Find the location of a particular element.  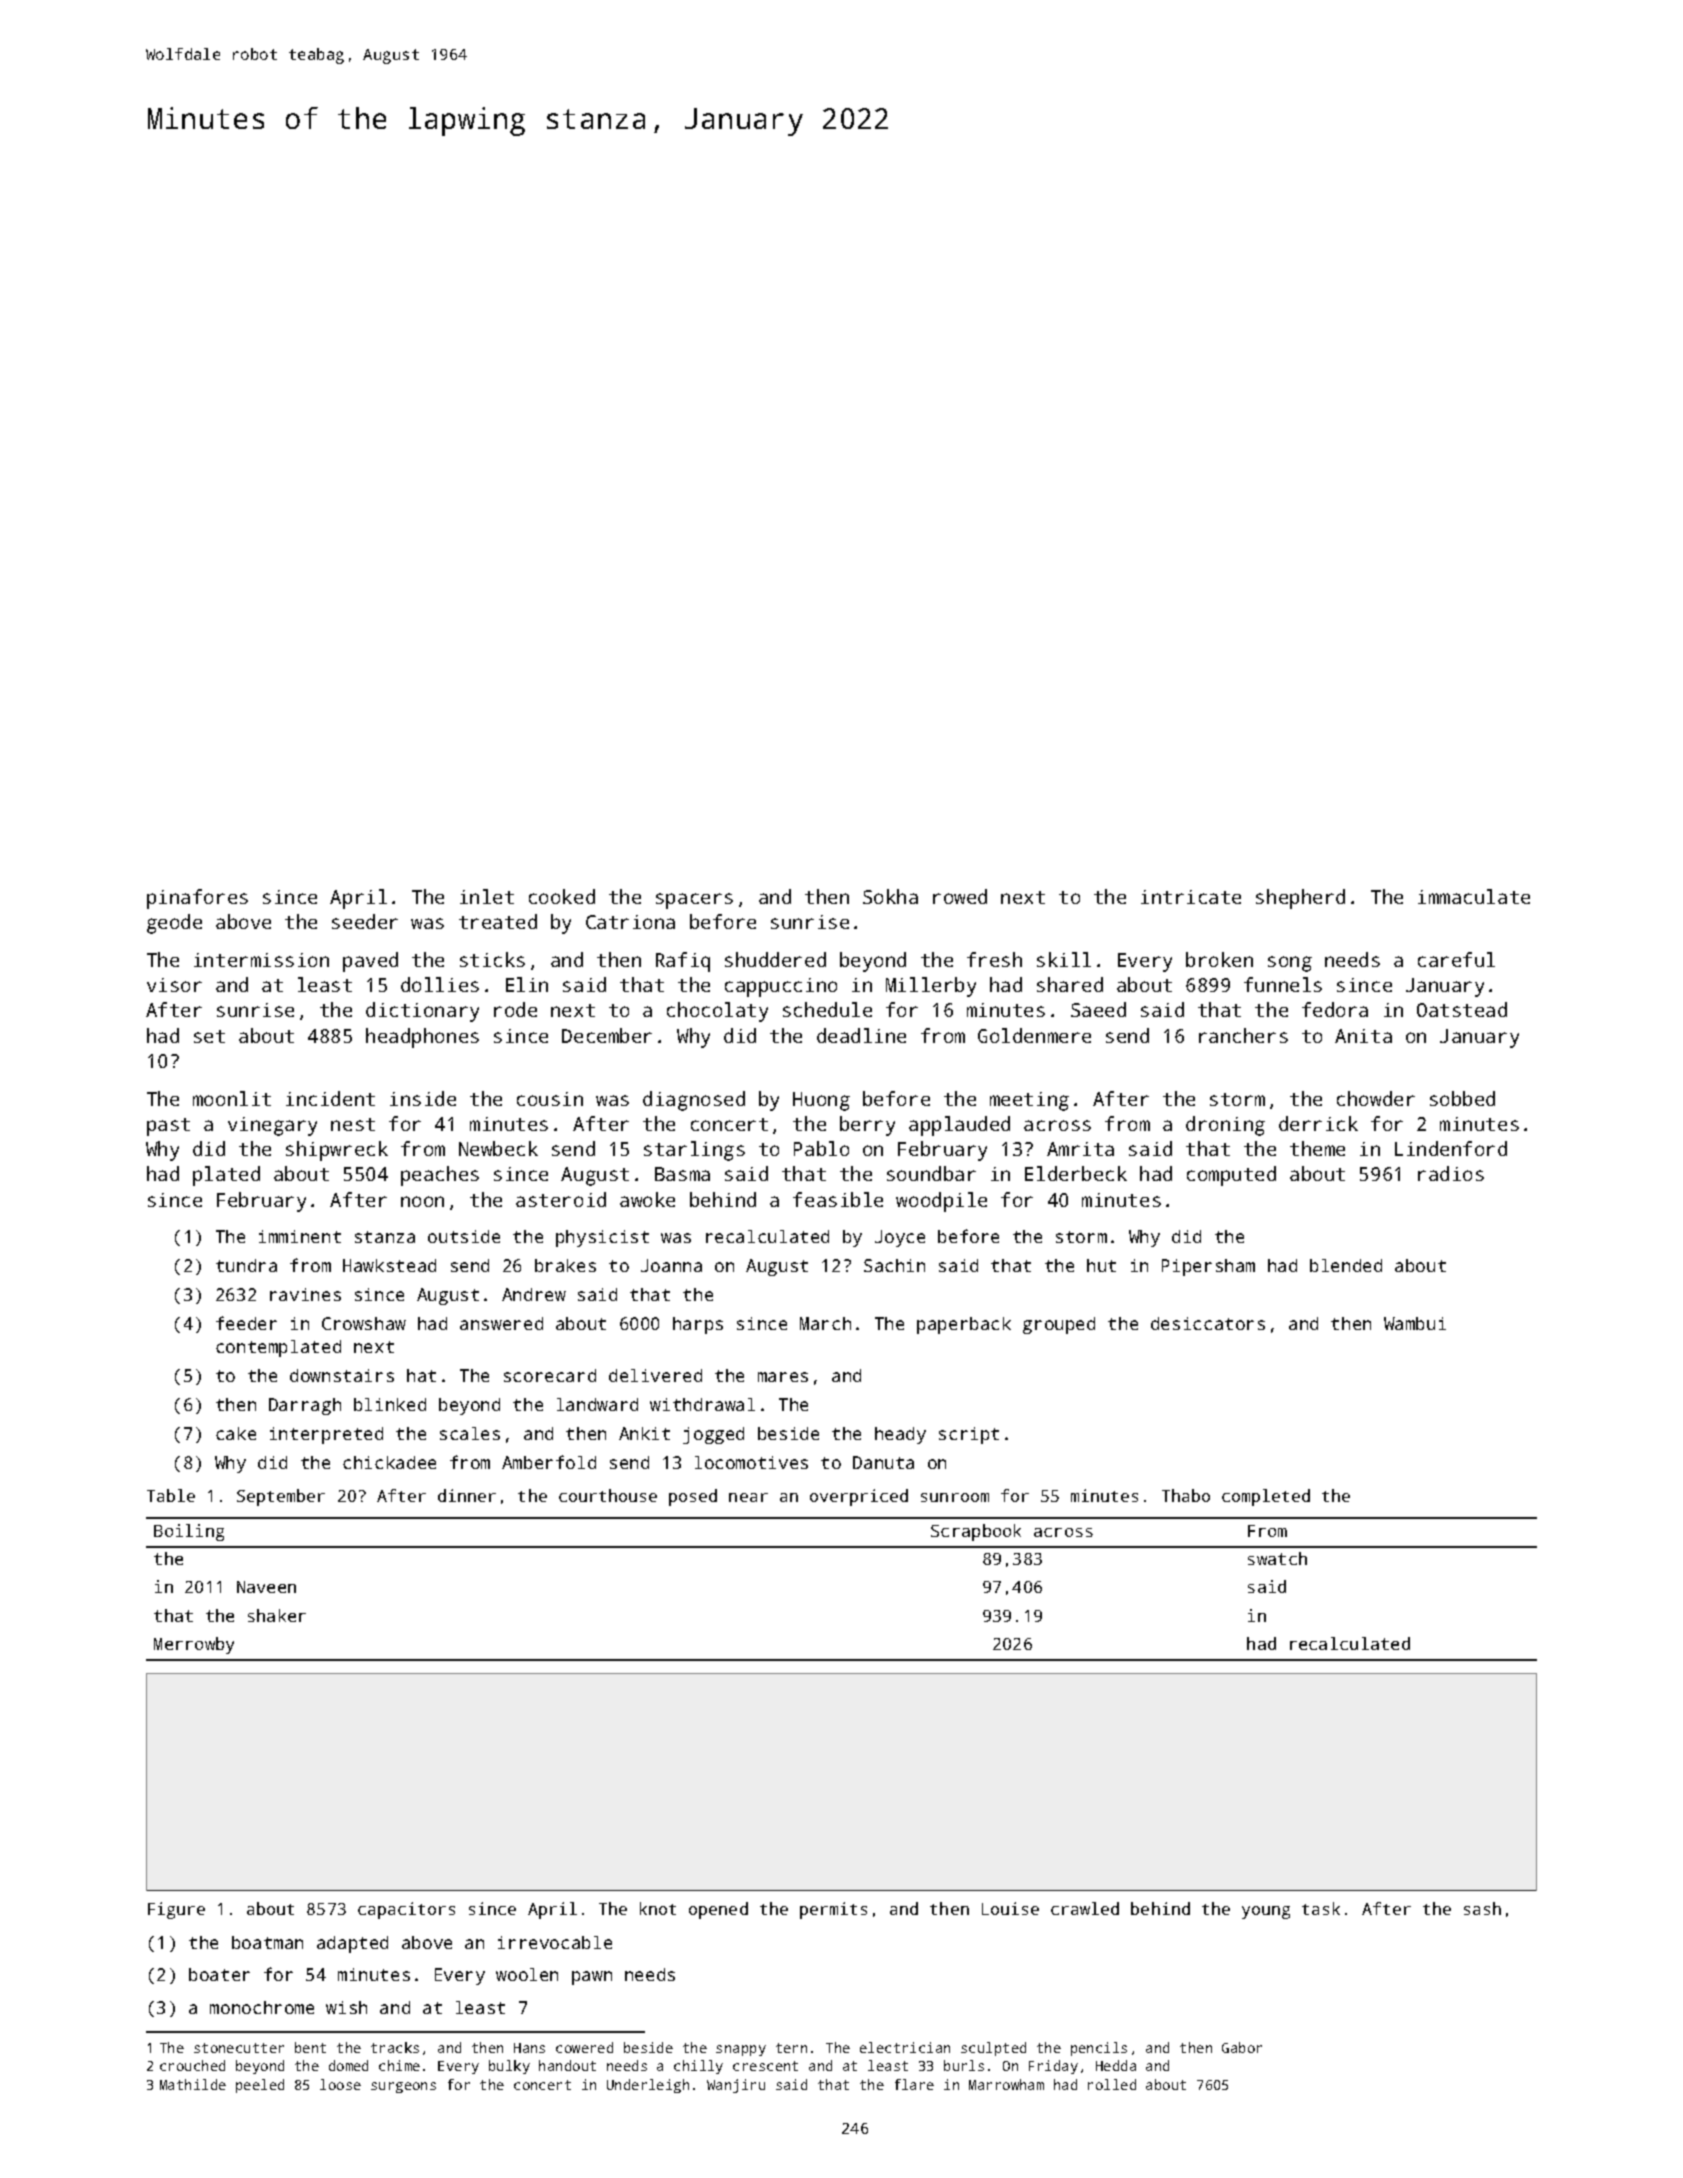

capacitors is located at coordinates (406, 1910).
